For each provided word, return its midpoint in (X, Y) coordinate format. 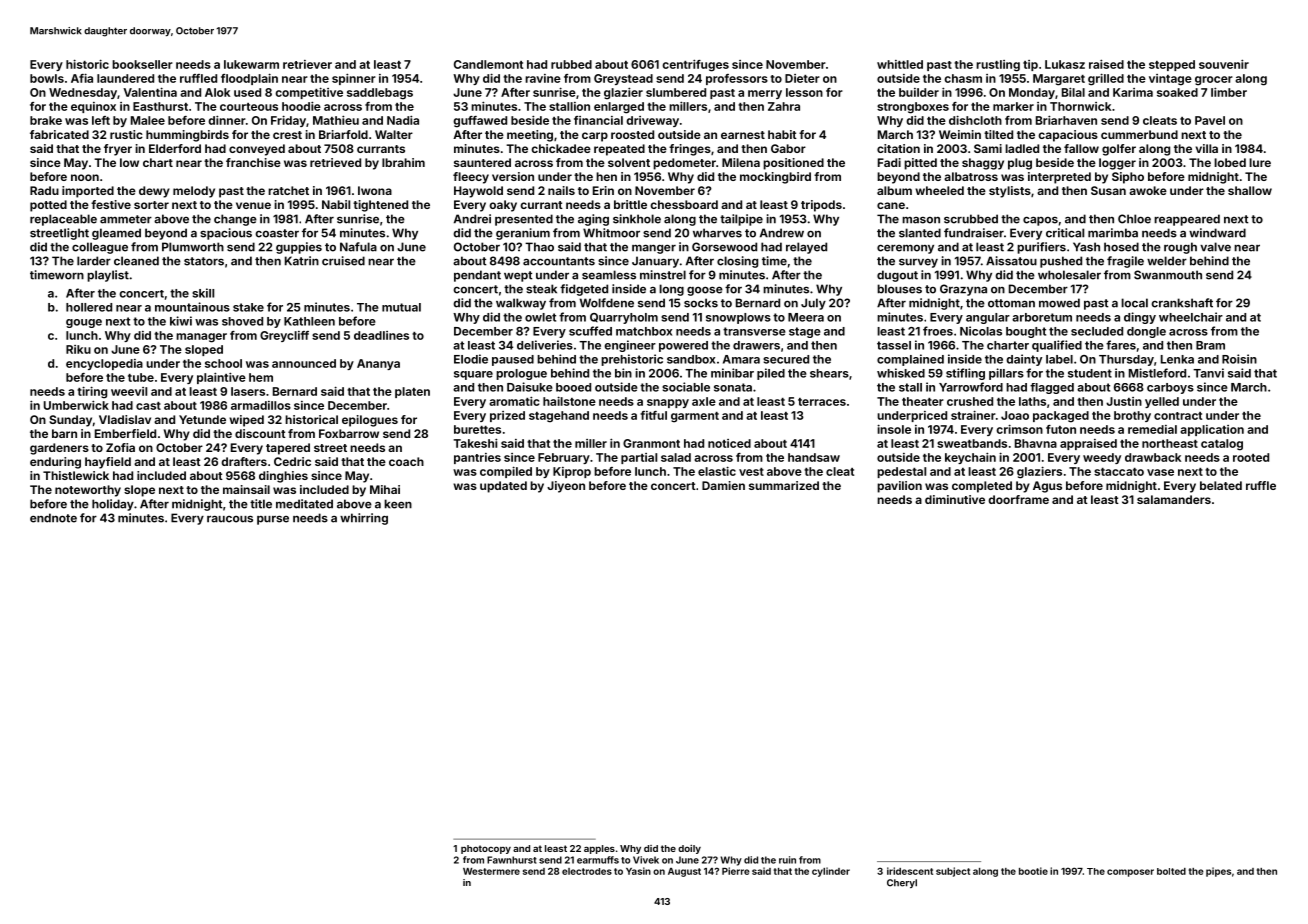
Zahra (784, 106)
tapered (288, 449)
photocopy (486, 849)
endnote (53, 518)
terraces (822, 402)
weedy (1102, 458)
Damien (723, 485)
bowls (47, 78)
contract (1178, 416)
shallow (1250, 190)
